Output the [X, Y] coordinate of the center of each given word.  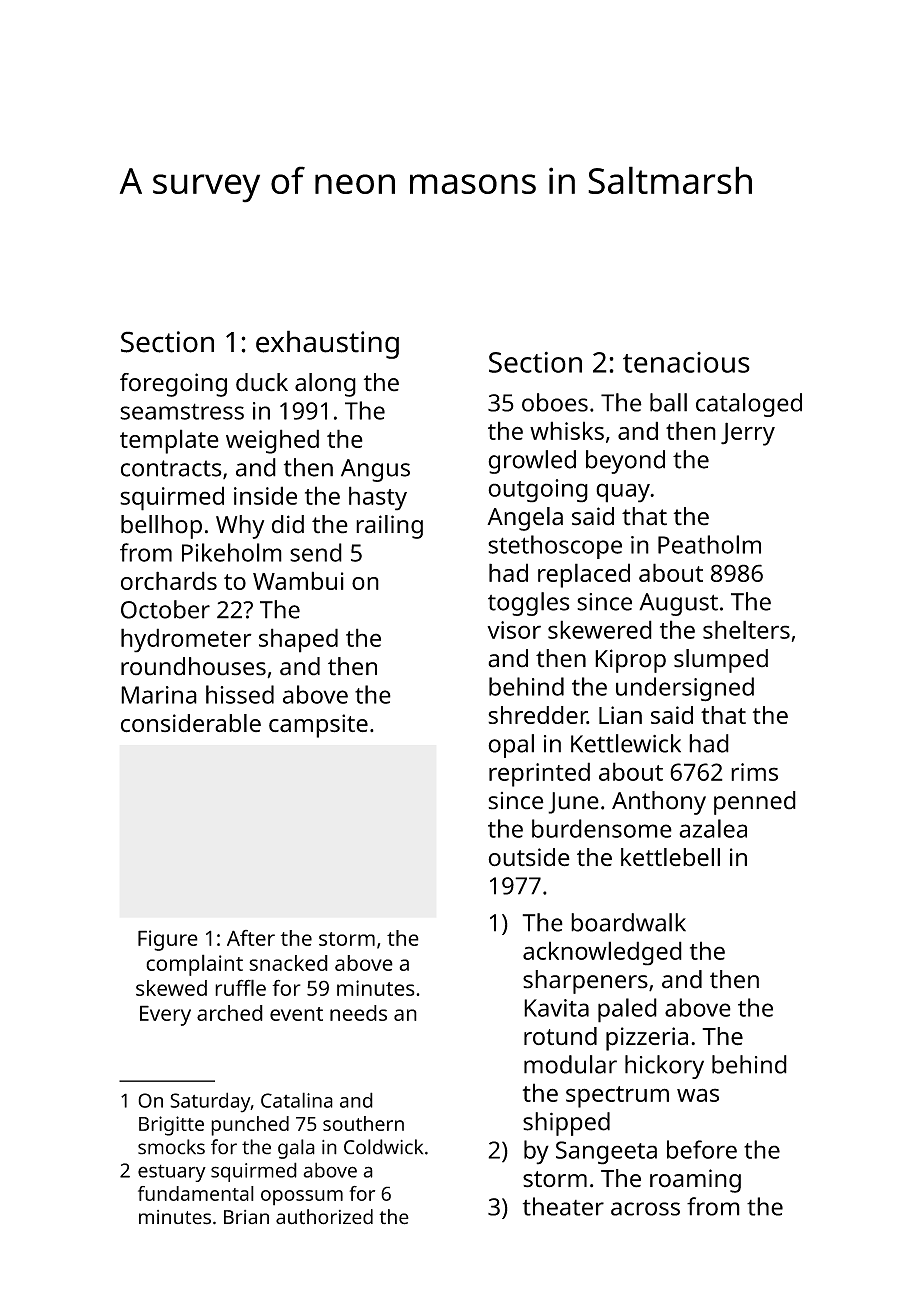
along [325, 385]
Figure [168, 940]
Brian [246, 1217]
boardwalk [628, 922]
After [251, 938]
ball [668, 402]
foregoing [173, 385]
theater [563, 1206]
